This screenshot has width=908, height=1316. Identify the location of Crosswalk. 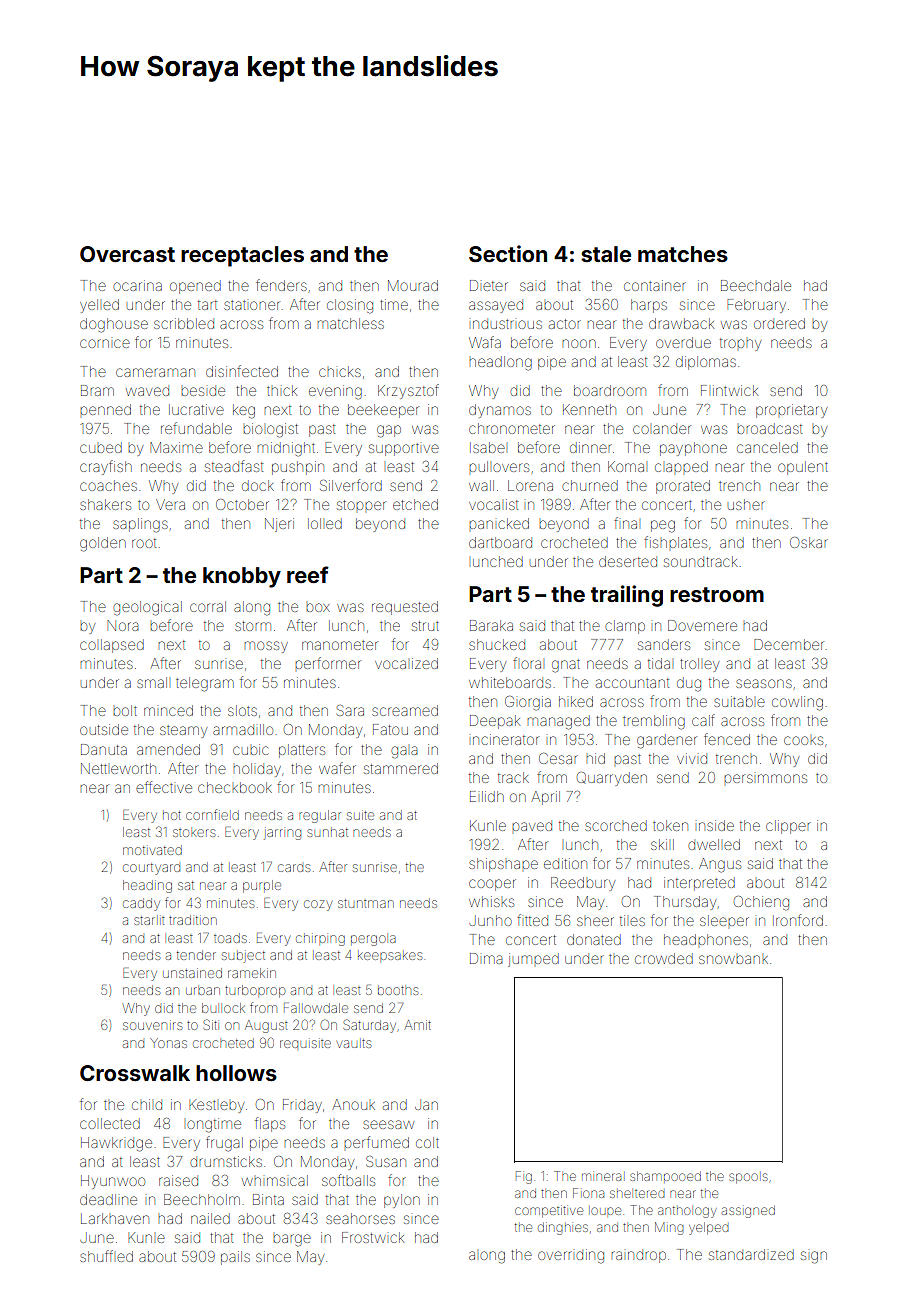
(135, 1073).
